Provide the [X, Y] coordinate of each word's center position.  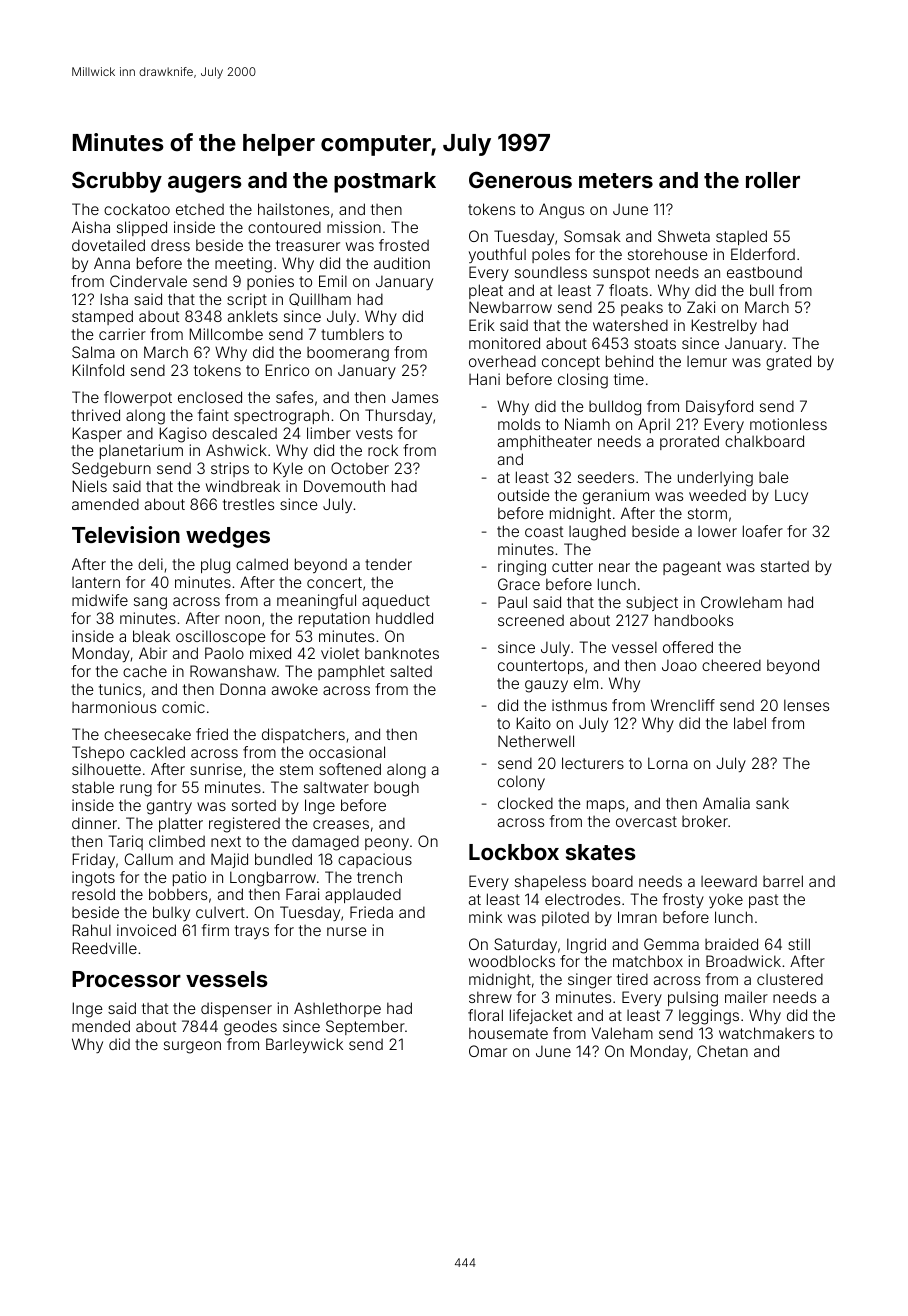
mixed [270, 653]
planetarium [141, 451]
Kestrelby [724, 326]
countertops [540, 667]
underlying [715, 479]
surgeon [192, 1047]
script [247, 300]
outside [523, 495]
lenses [806, 705]
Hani [484, 379]
